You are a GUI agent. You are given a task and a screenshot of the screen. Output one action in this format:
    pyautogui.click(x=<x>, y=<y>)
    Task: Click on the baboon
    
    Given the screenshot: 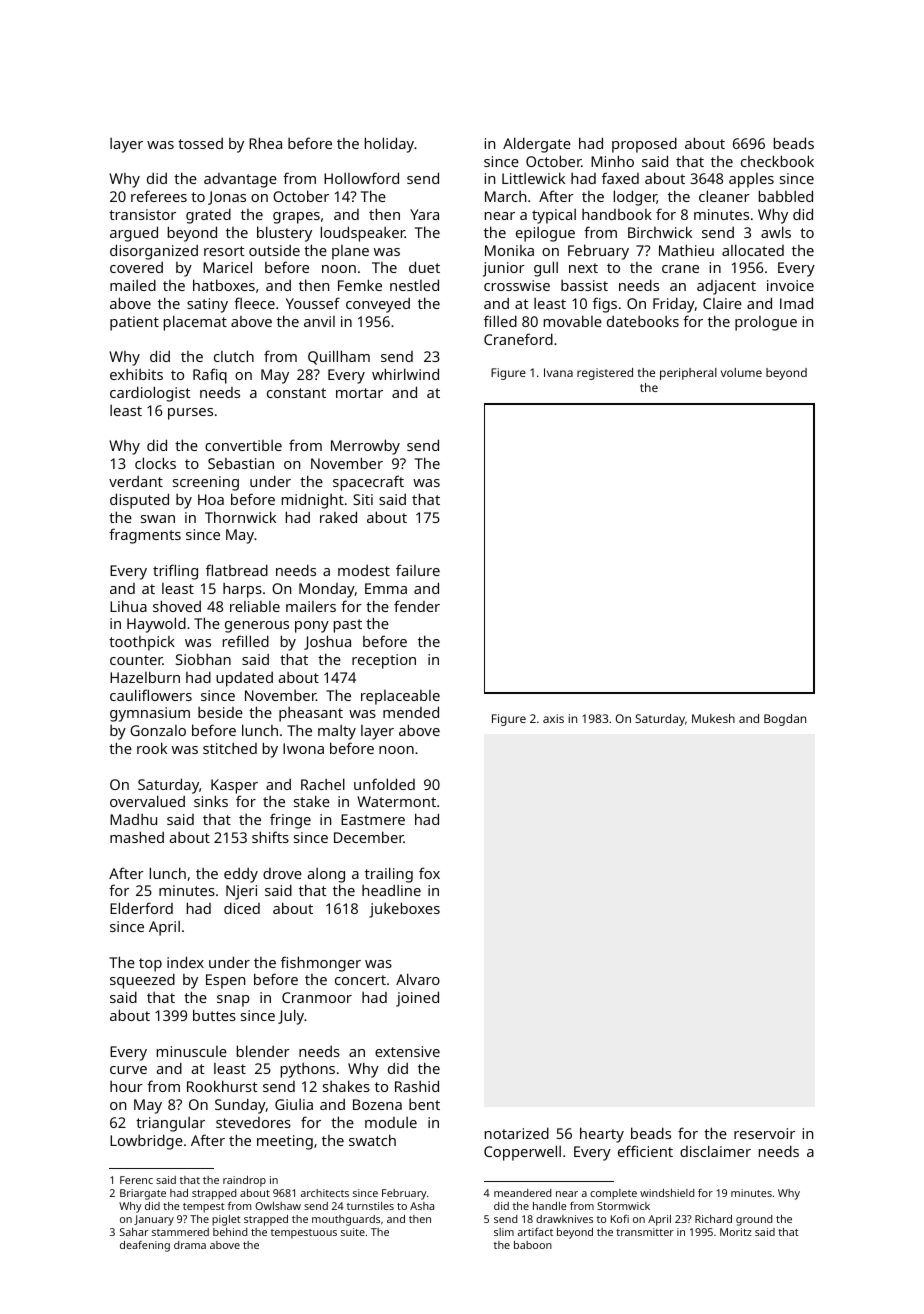 What is the action you would take?
    pyautogui.click(x=533, y=1245)
